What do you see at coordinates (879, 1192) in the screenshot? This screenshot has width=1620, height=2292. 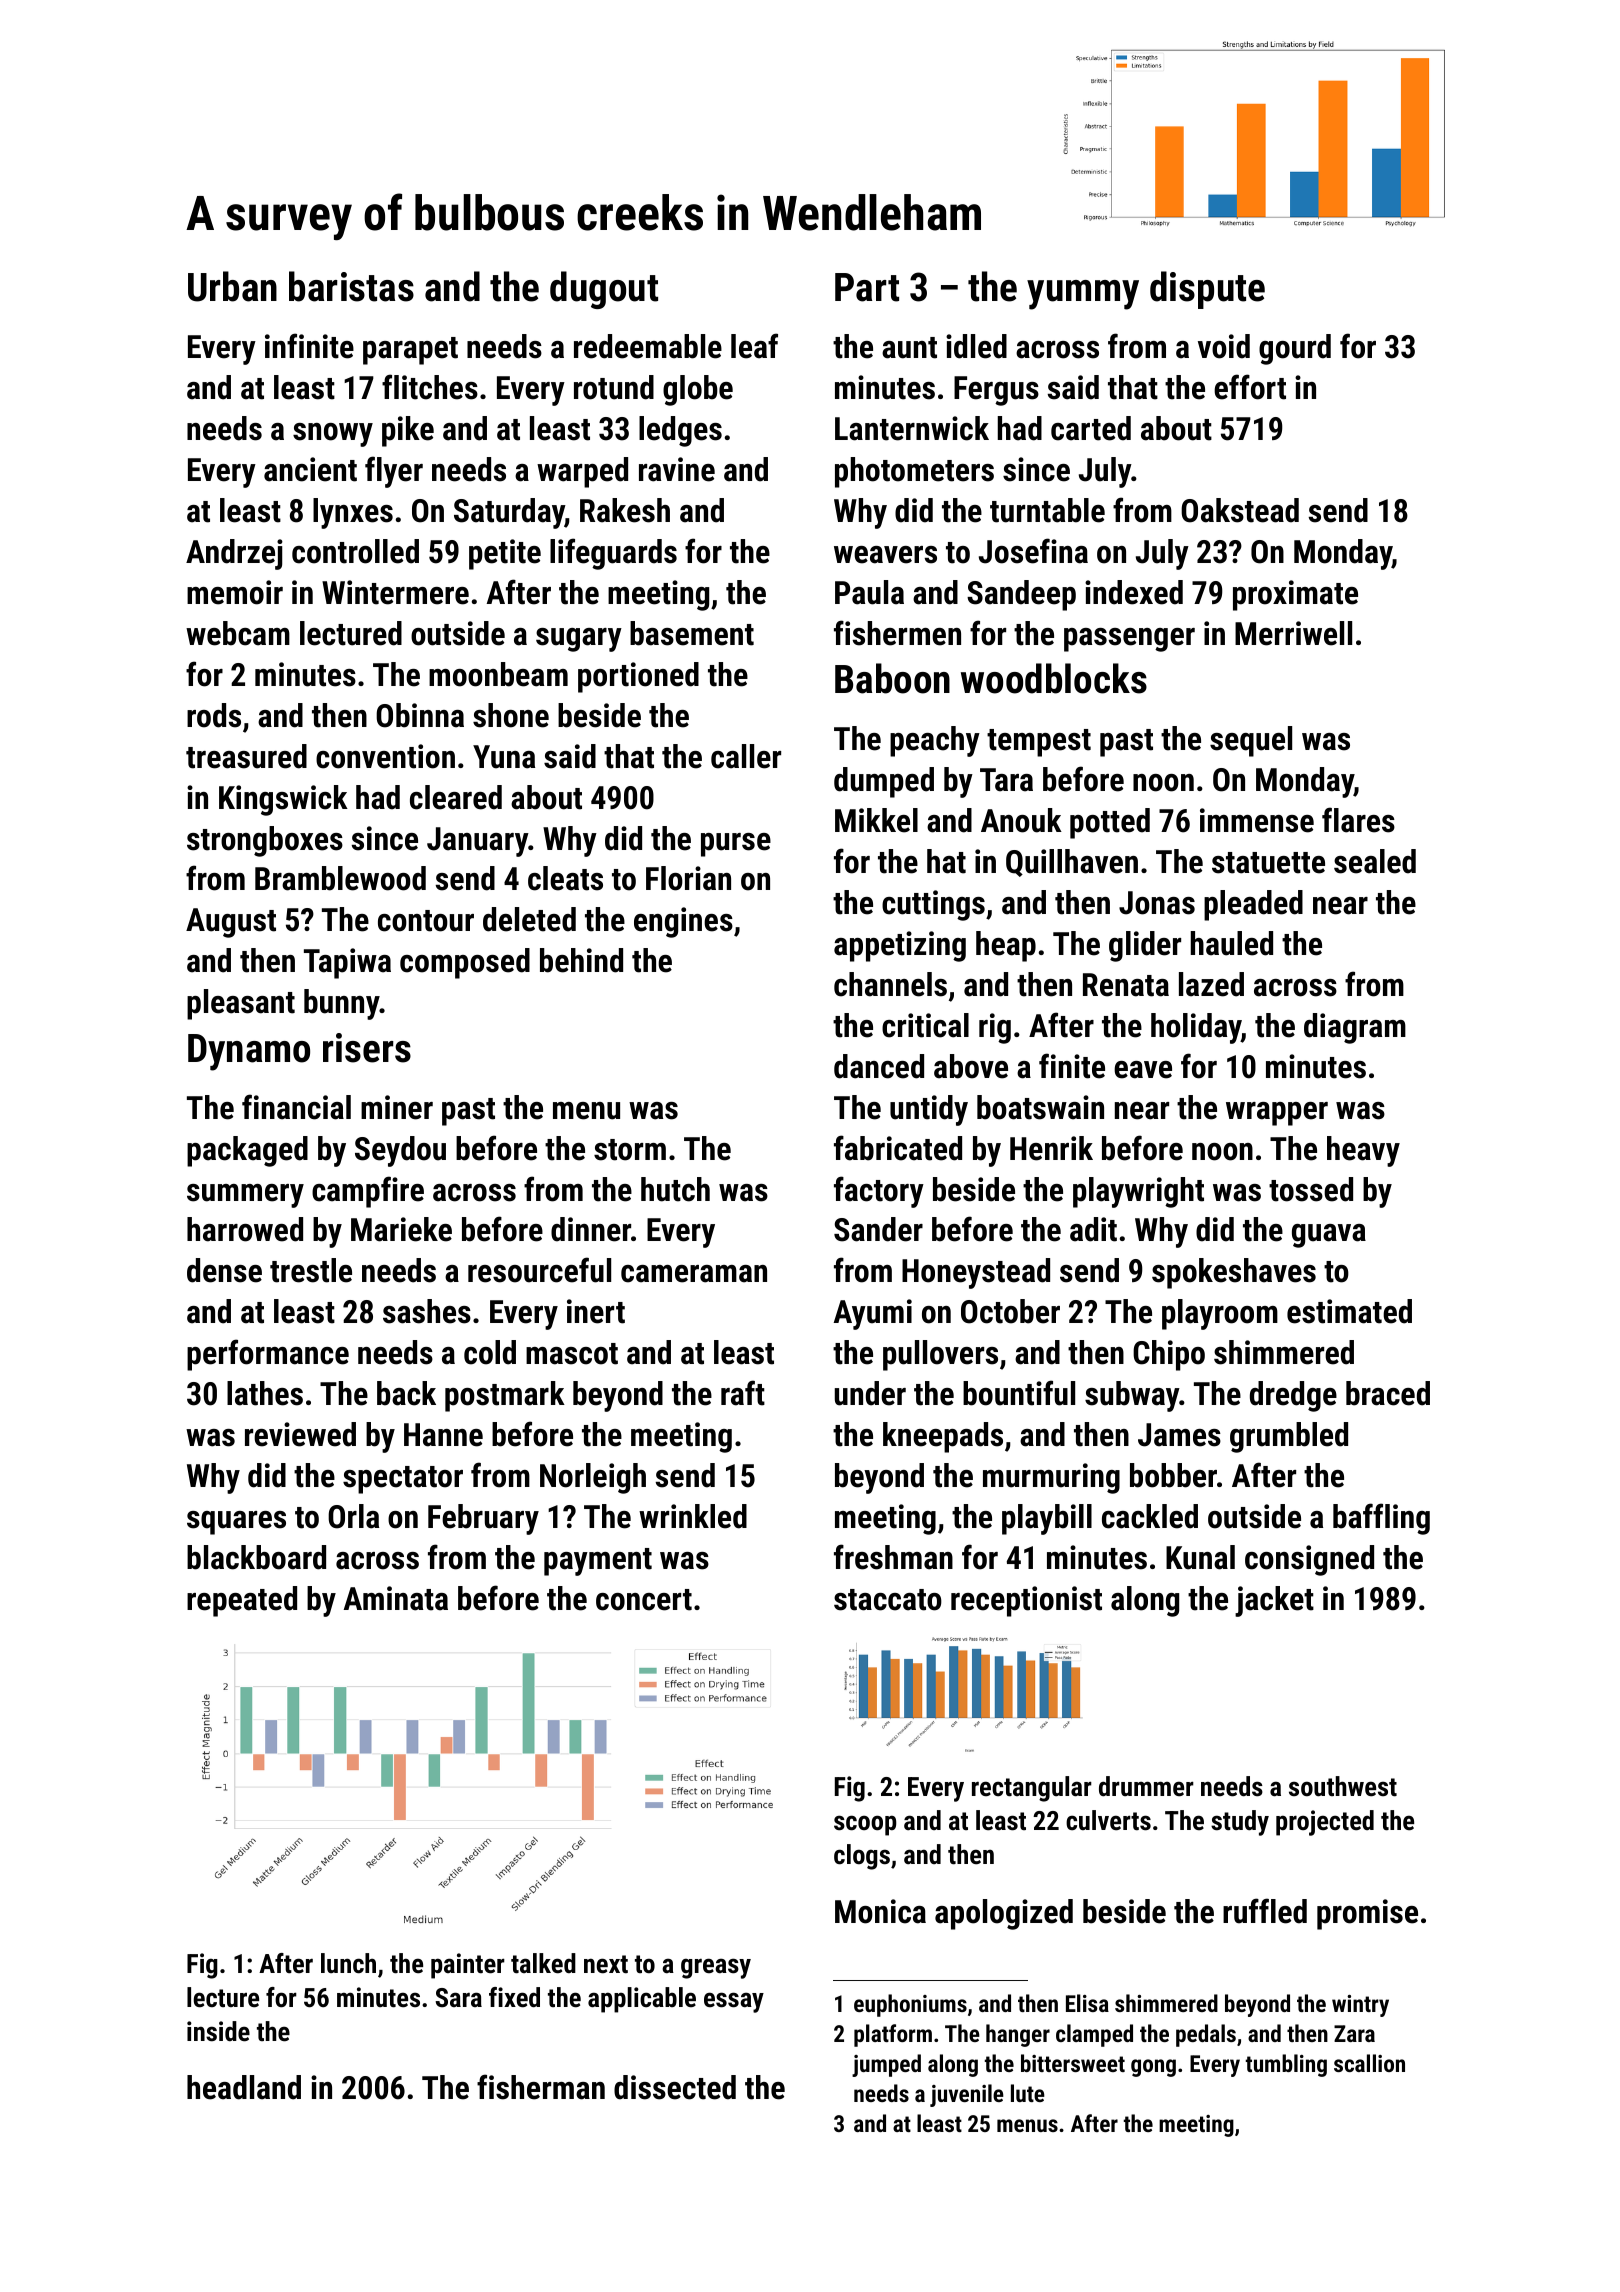 I see `factory` at bounding box center [879, 1192].
